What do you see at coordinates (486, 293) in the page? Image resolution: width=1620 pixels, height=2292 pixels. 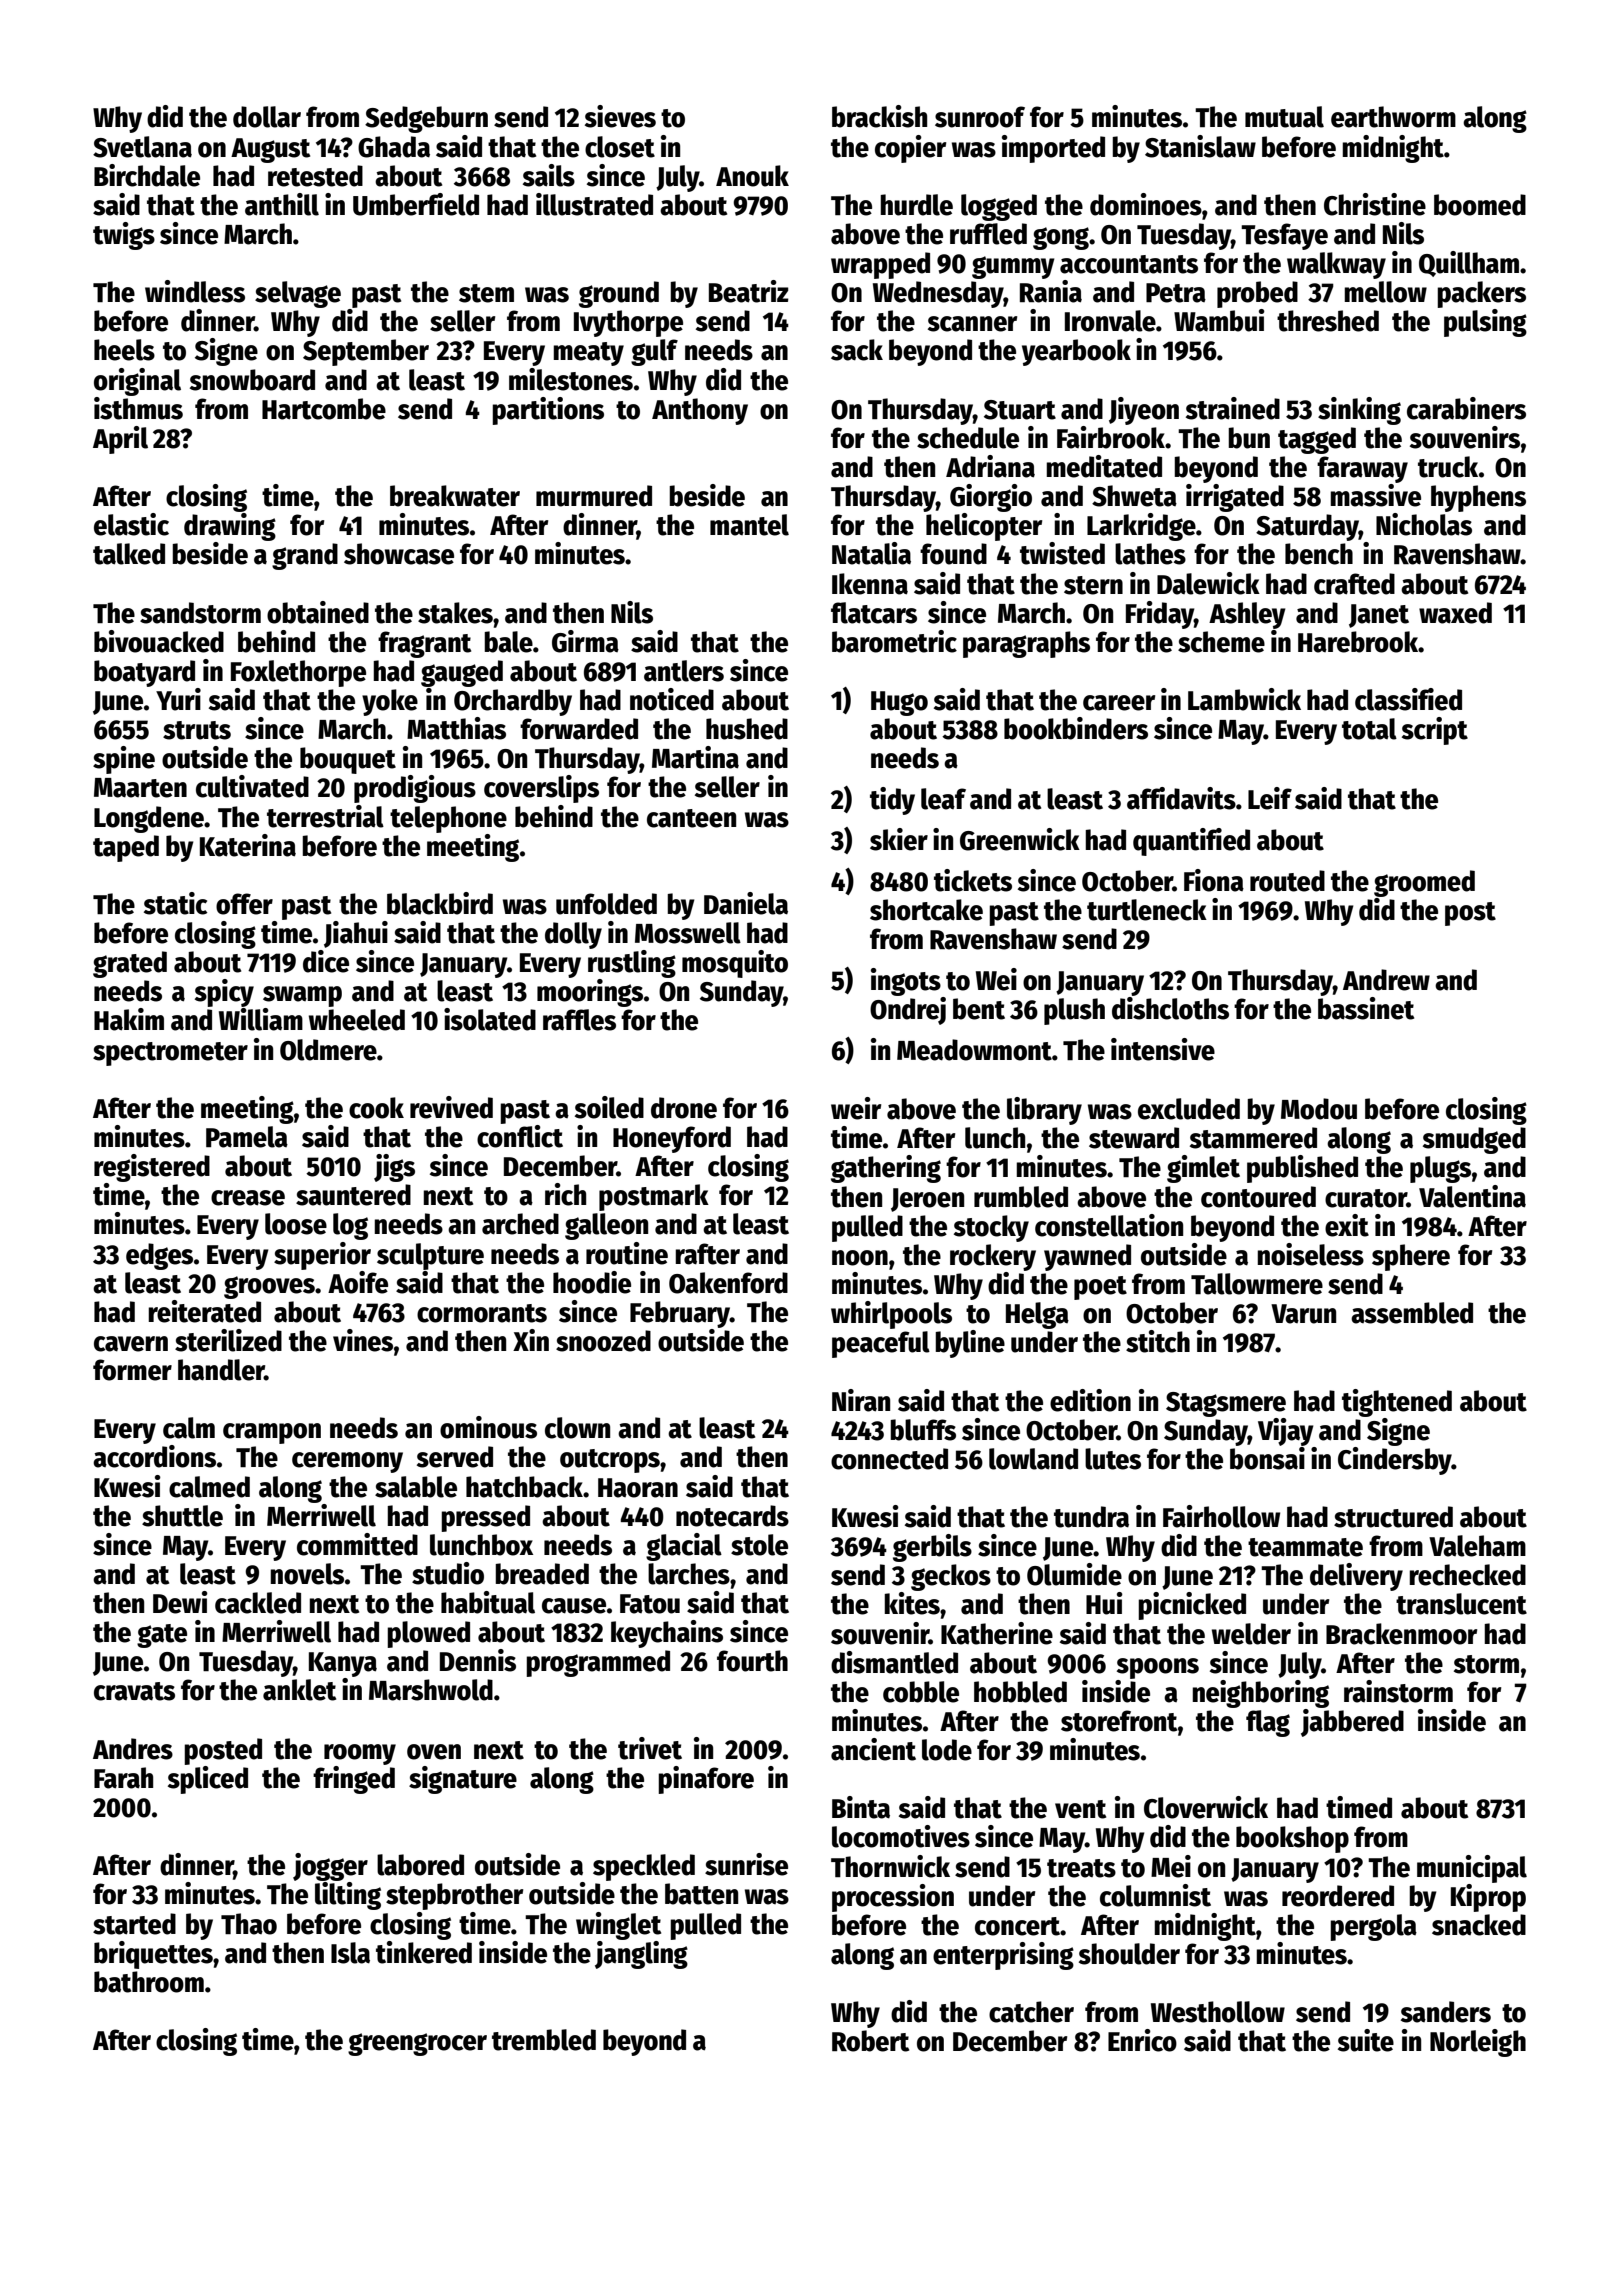 I see `stem` at bounding box center [486, 293].
